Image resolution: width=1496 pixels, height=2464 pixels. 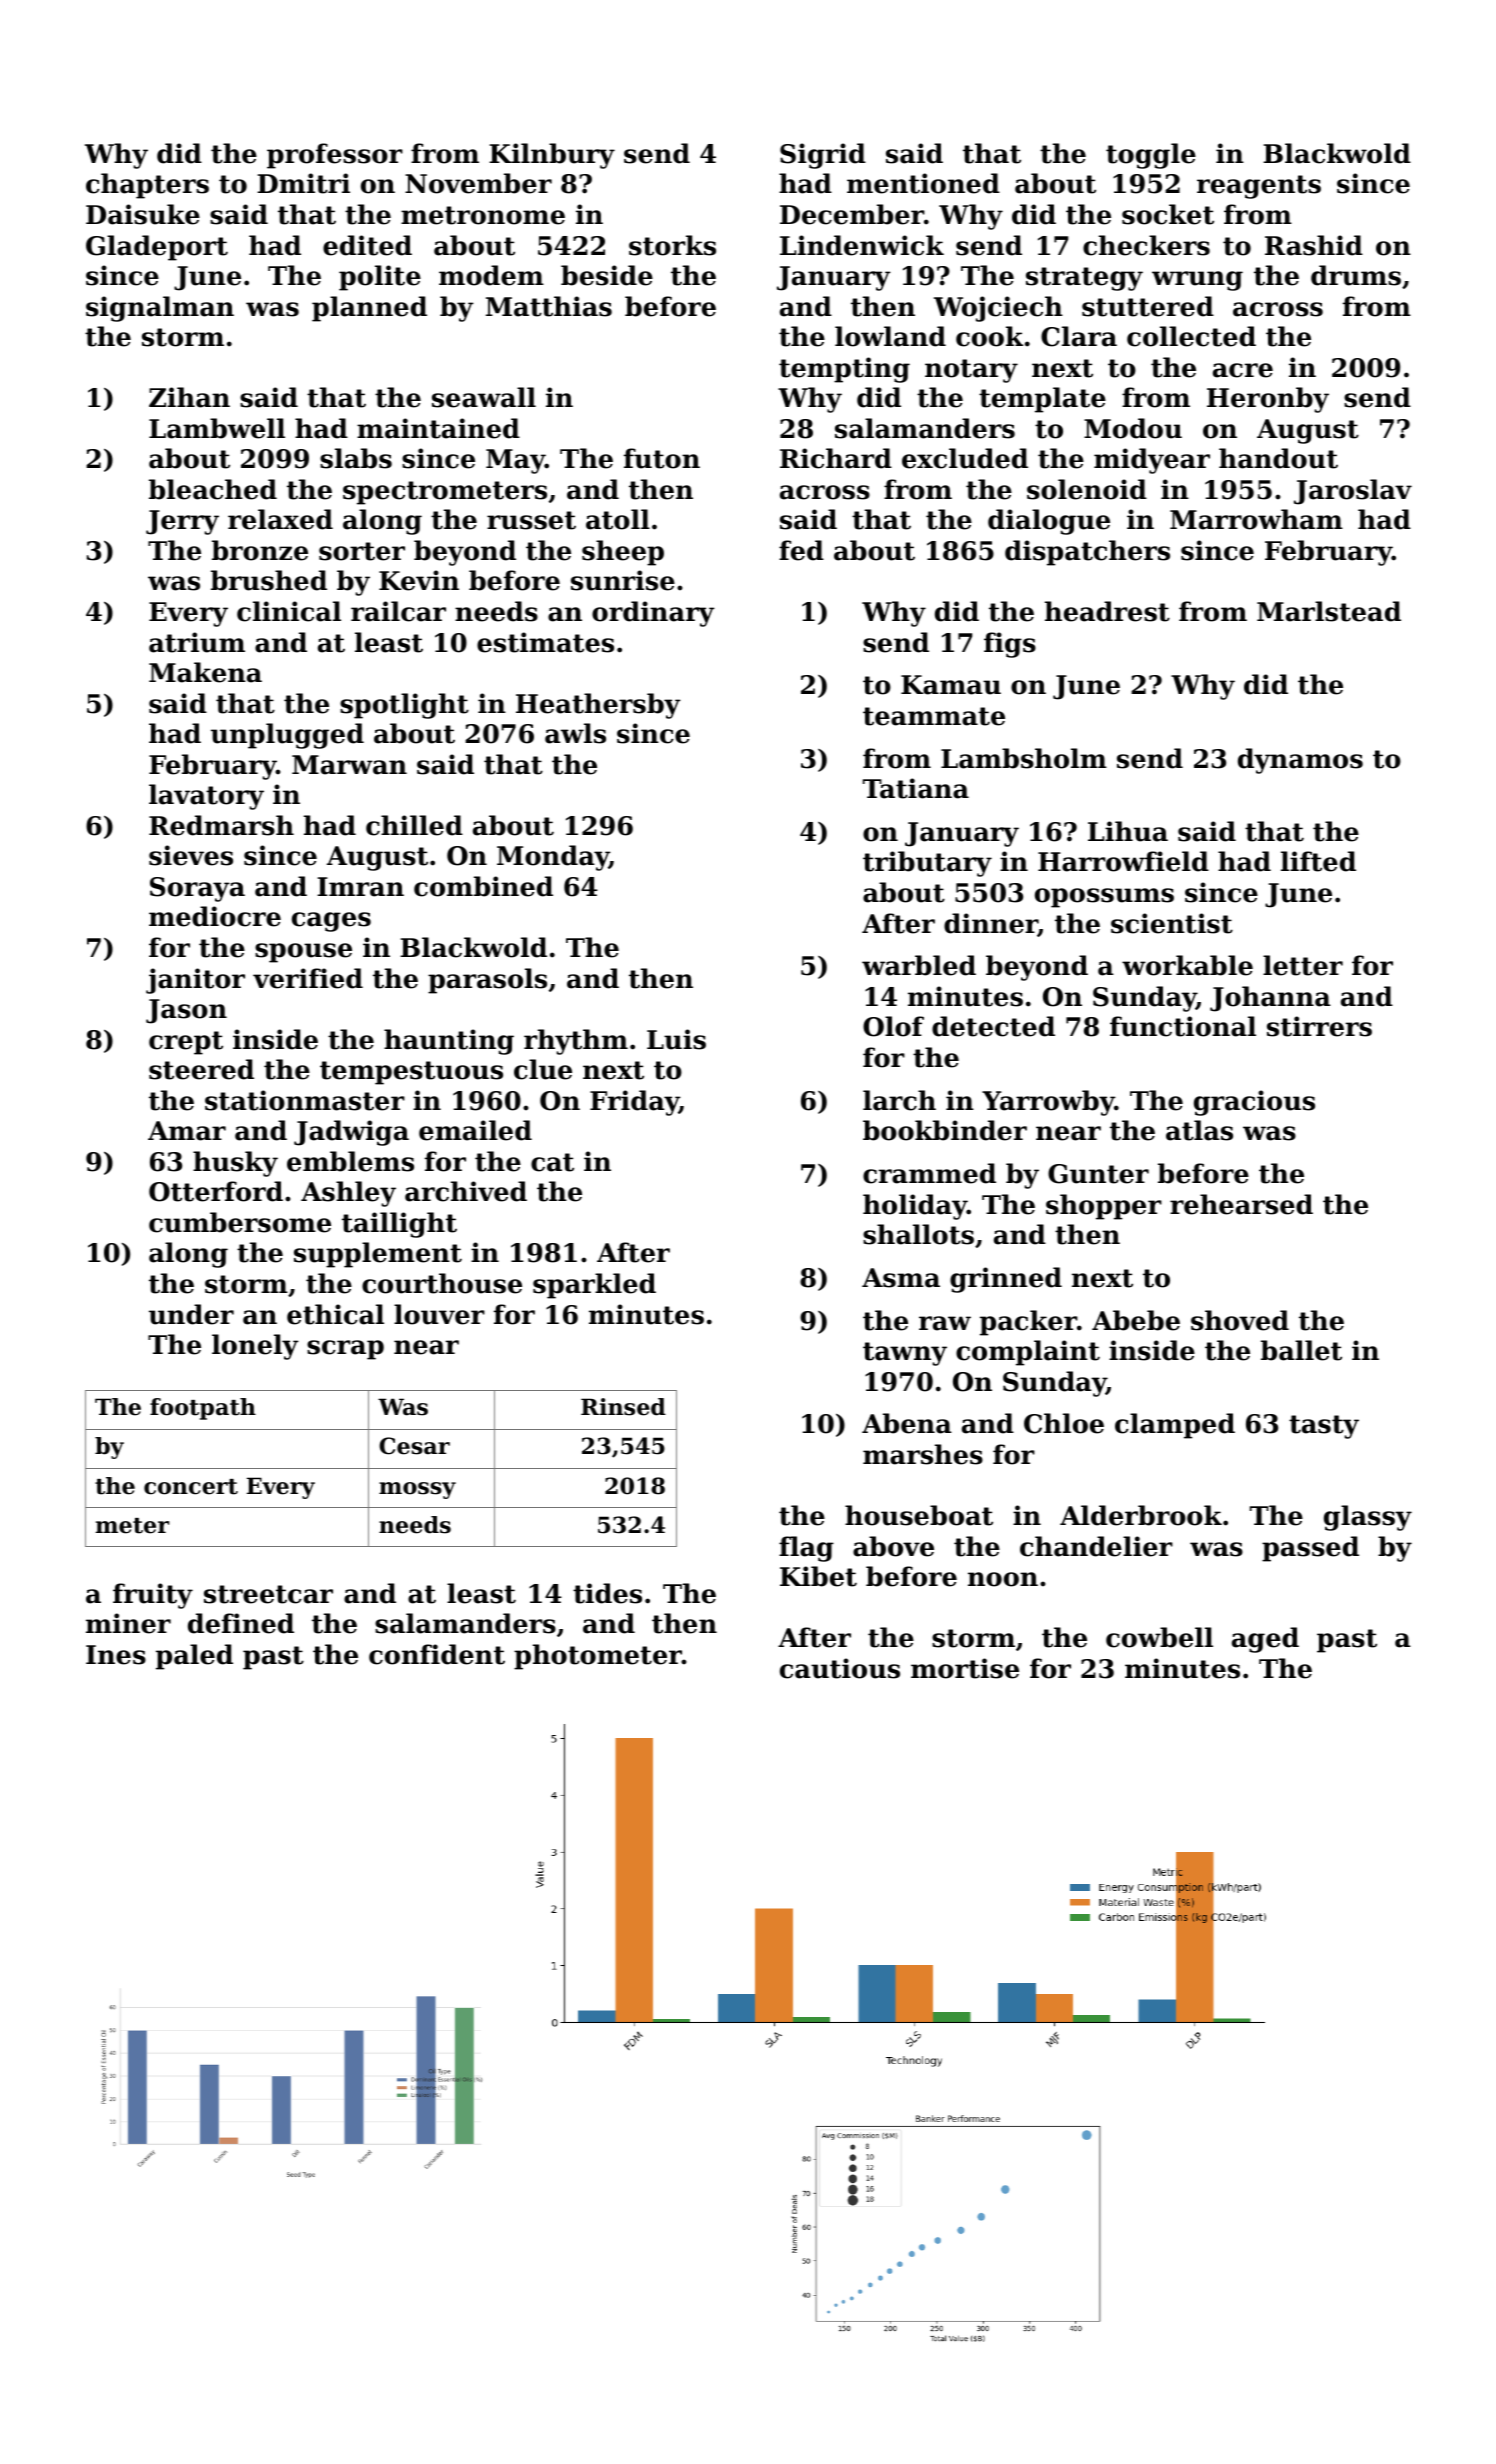 What do you see at coordinates (1314, 245) in the screenshot?
I see `Rashid` at bounding box center [1314, 245].
